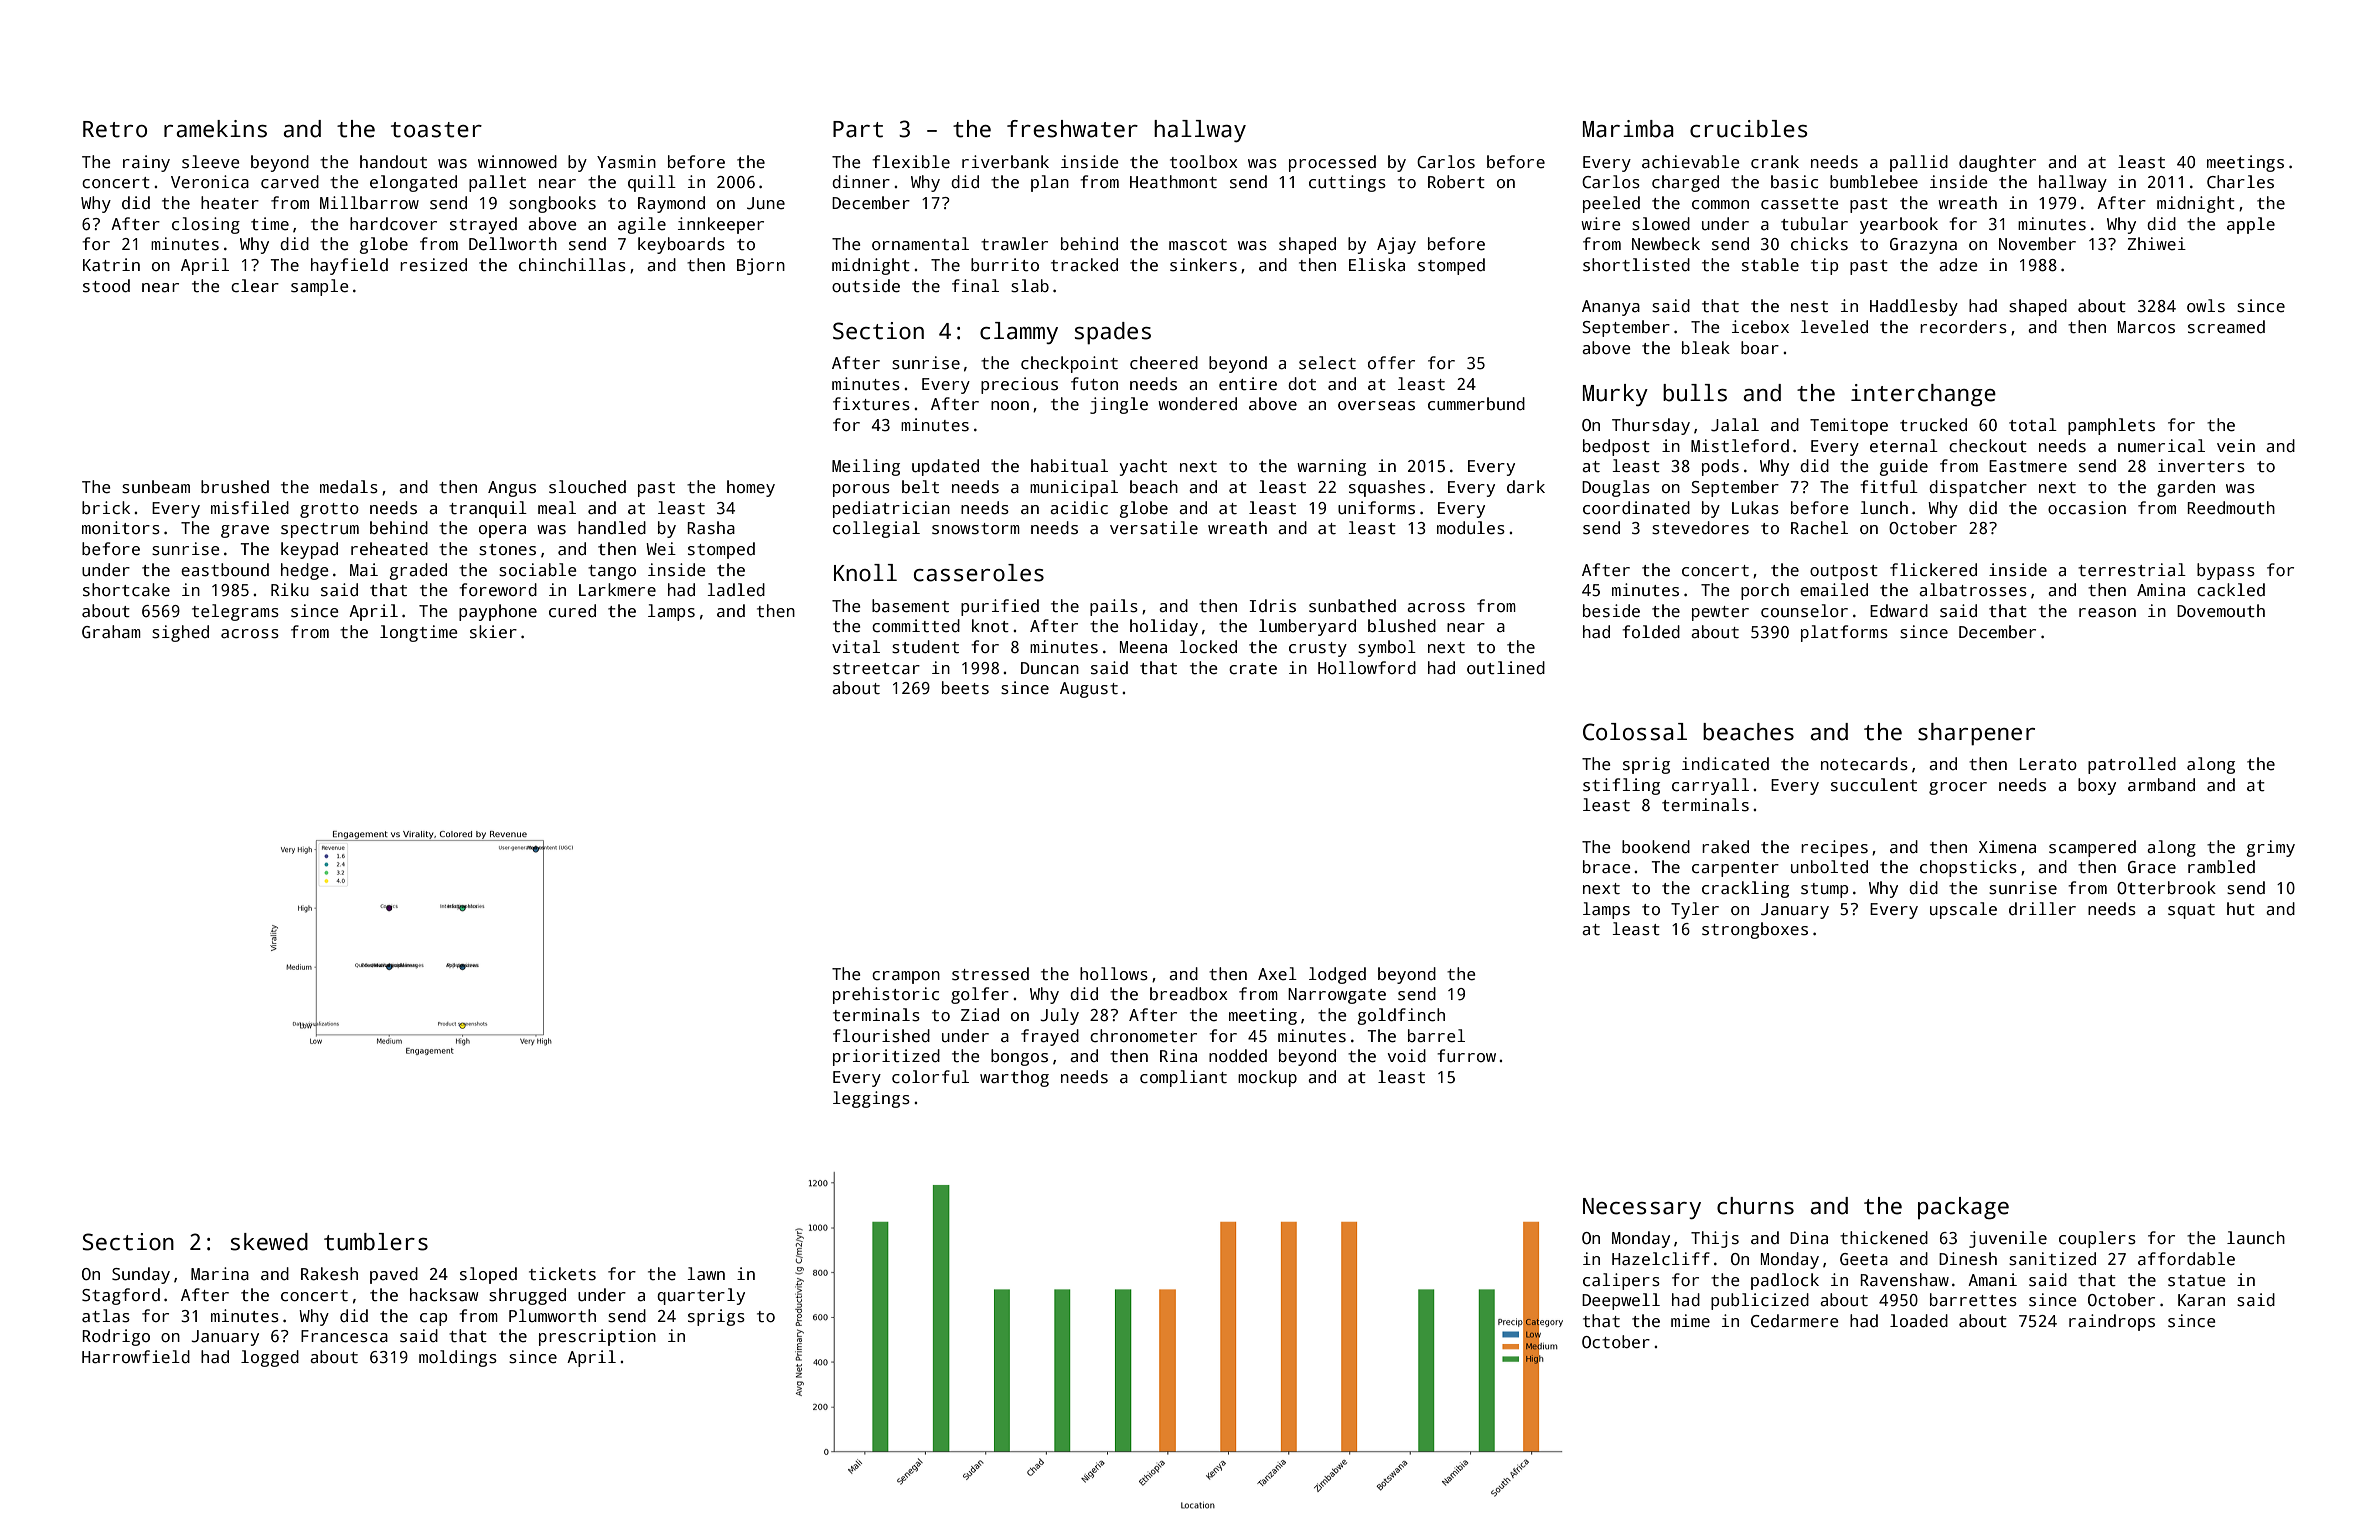 This screenshot has width=2380, height=1540. I want to click on sinkers, so click(1203, 265).
